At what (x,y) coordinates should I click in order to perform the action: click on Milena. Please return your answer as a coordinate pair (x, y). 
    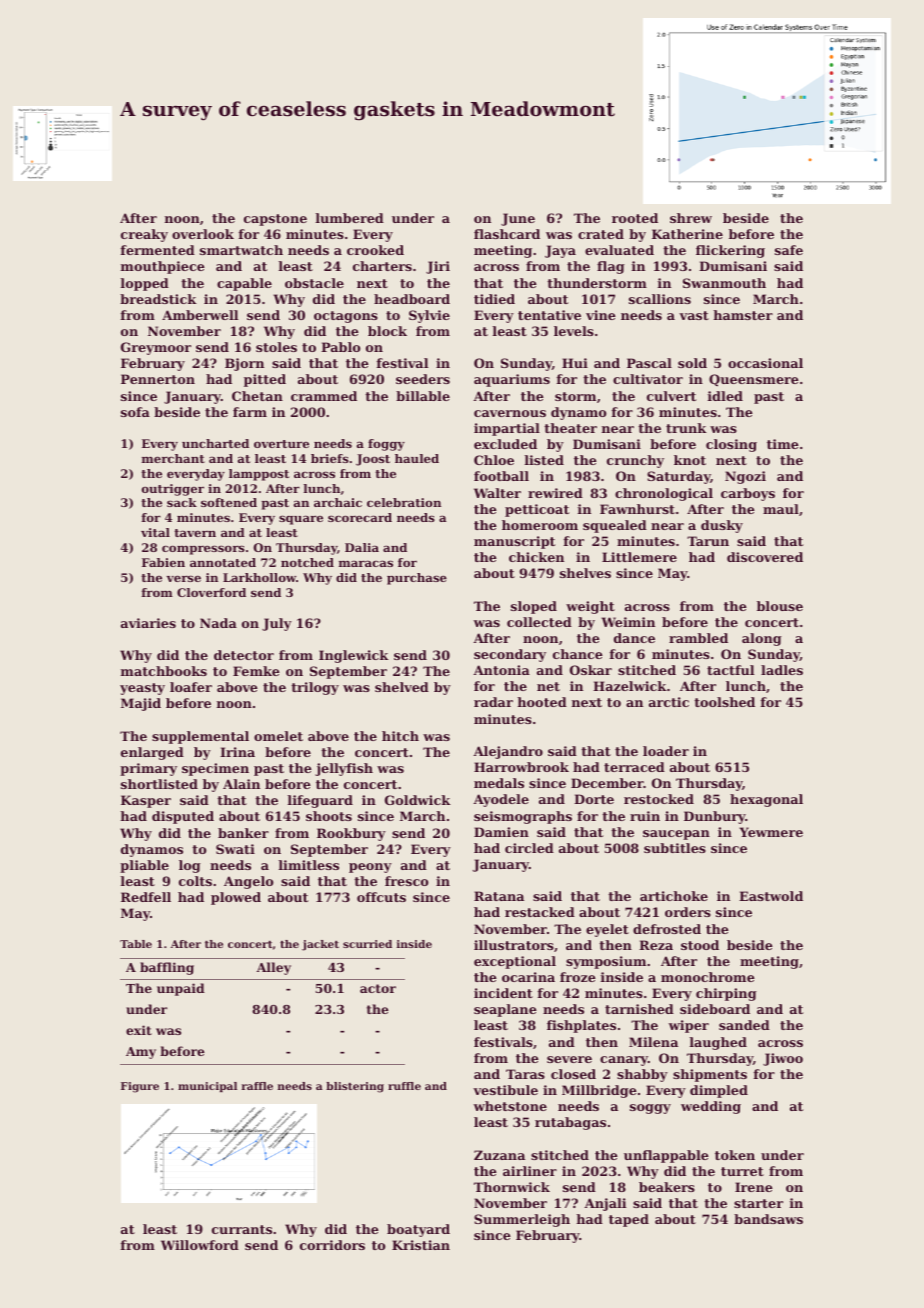
    Looking at the image, I should click on (653, 1042).
